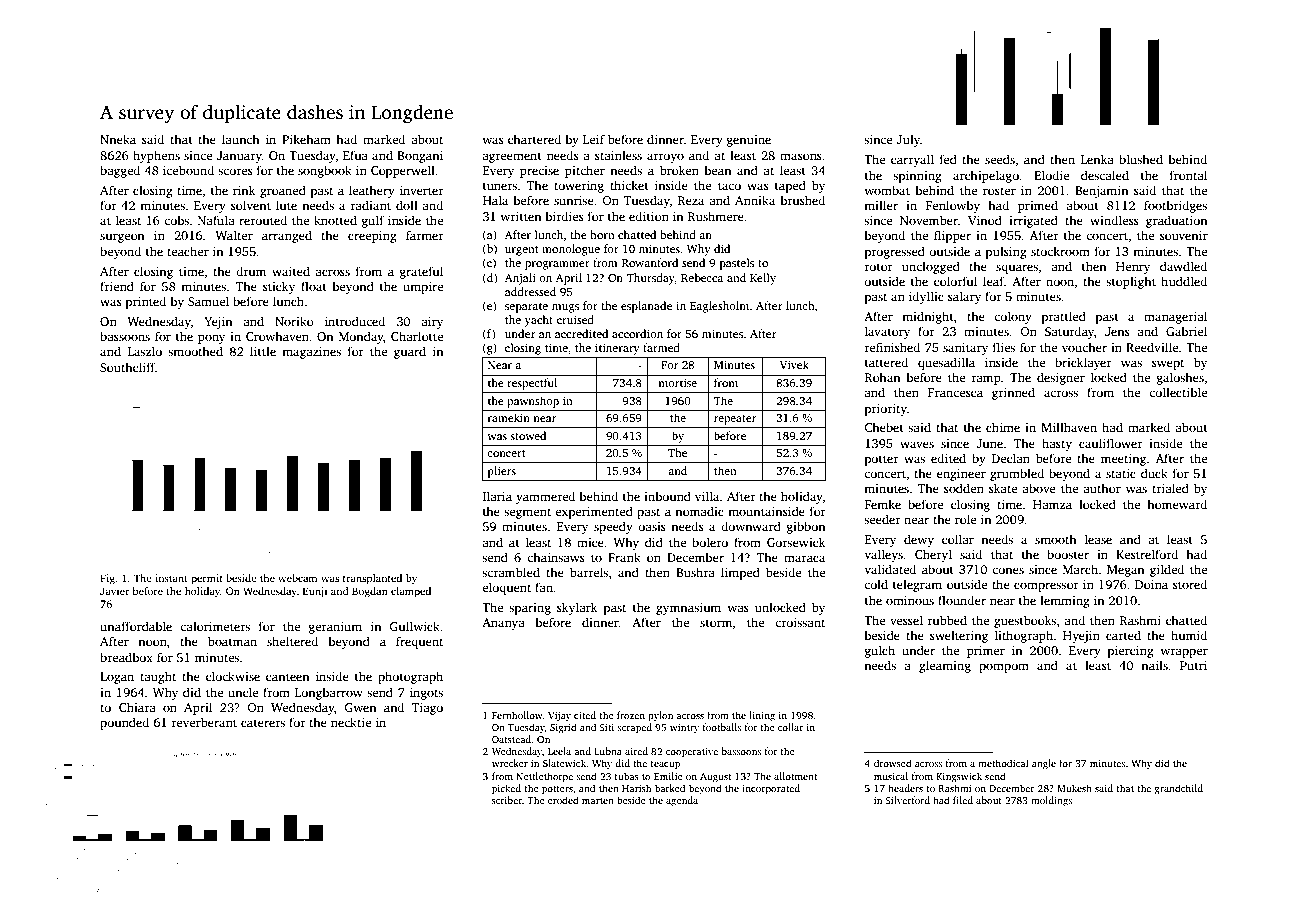  Describe the element at coordinates (688, 609) in the image. I see `gymnasium` at that location.
